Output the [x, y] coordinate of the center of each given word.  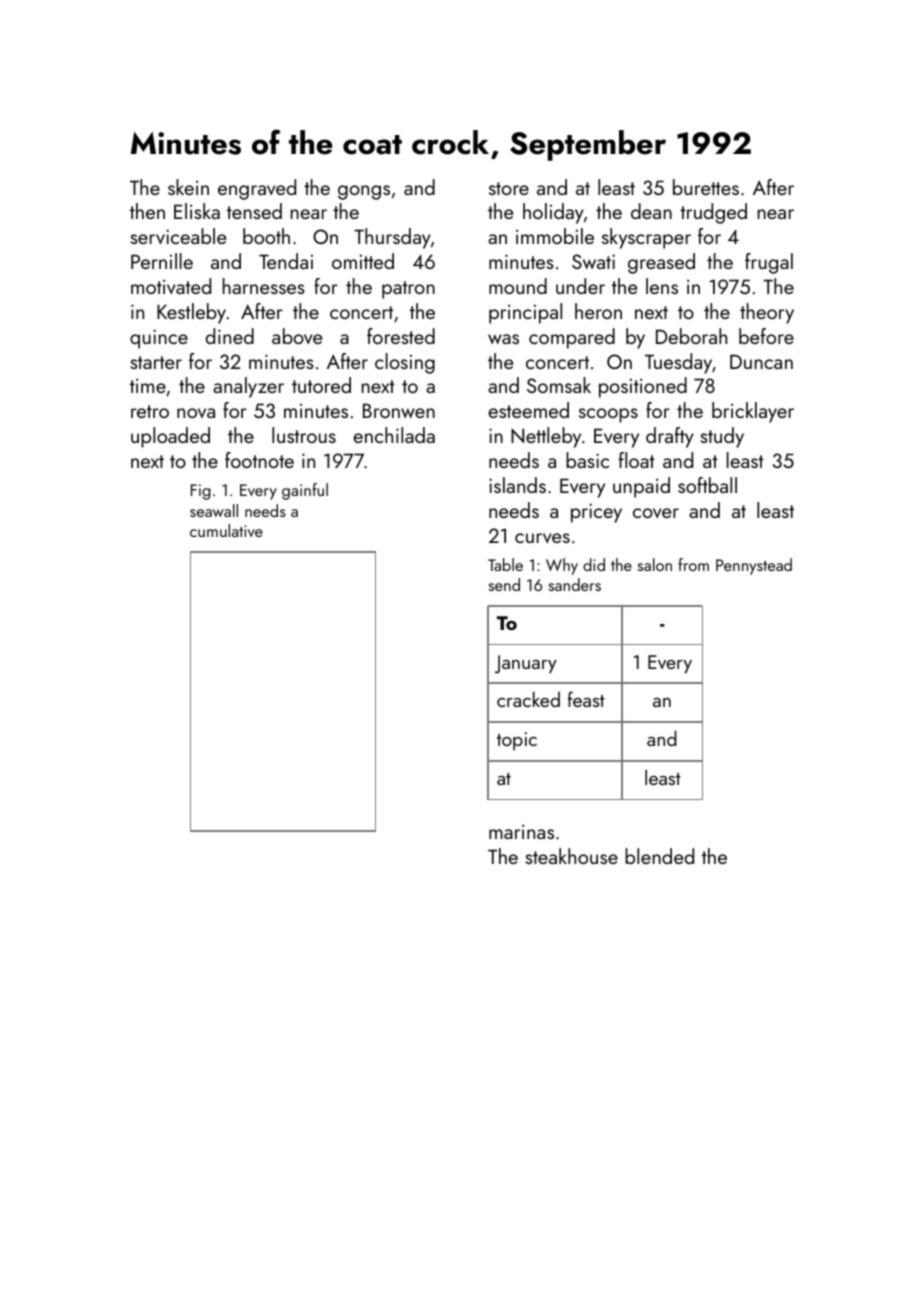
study [722, 437]
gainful [305, 491]
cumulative [226, 530]
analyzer [248, 387]
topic [517, 741]
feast [586, 699]
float [637, 460]
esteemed [528, 410]
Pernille [162, 261]
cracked [528, 699]
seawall [214, 510]
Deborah [691, 336]
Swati [593, 261]
